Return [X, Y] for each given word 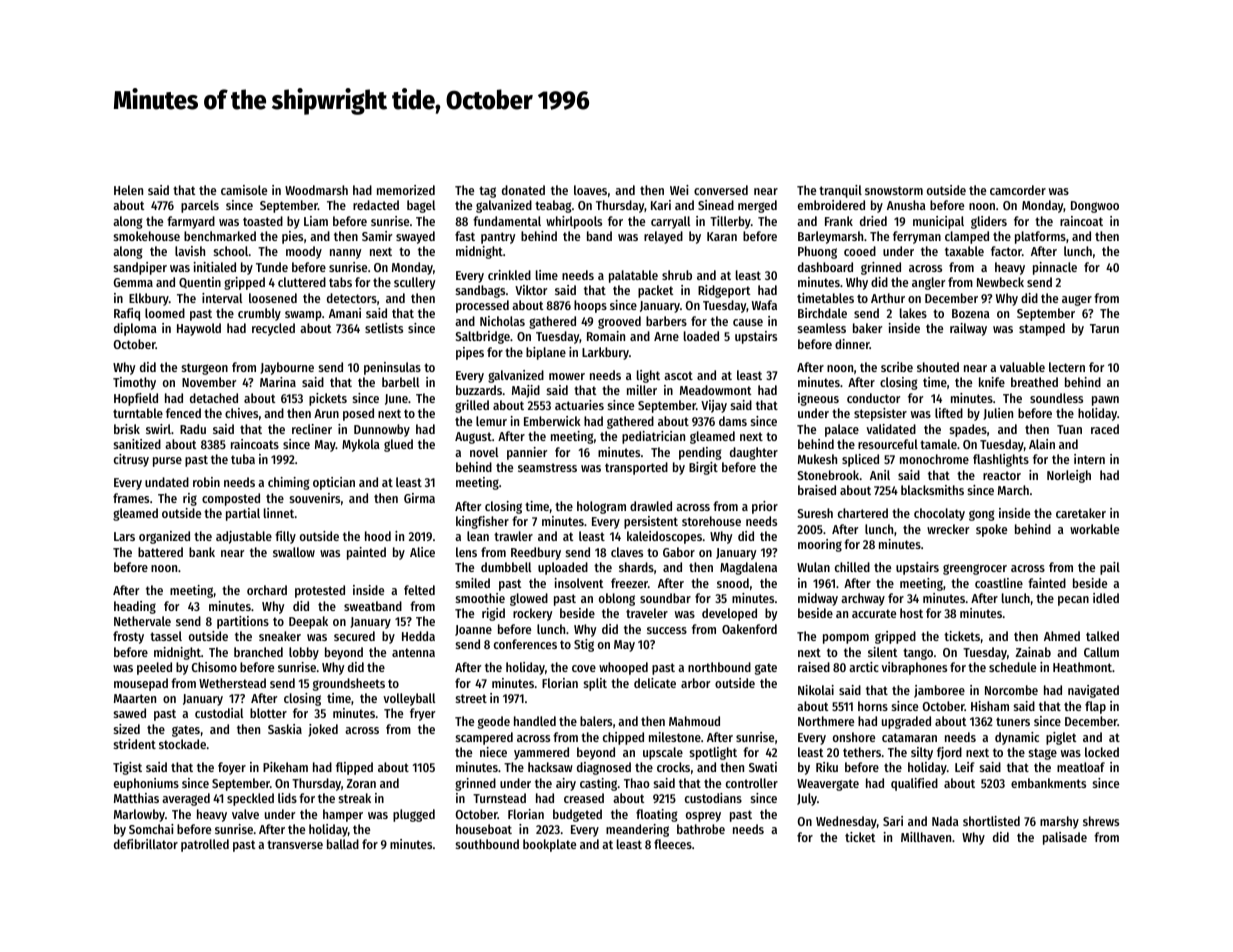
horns [873, 706]
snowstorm [894, 190]
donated [523, 190]
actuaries [579, 405]
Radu [193, 429]
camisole [244, 190]
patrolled [205, 845]
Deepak [308, 622]
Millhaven [926, 837]
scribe [897, 367]
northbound [719, 667]
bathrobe [701, 829]
